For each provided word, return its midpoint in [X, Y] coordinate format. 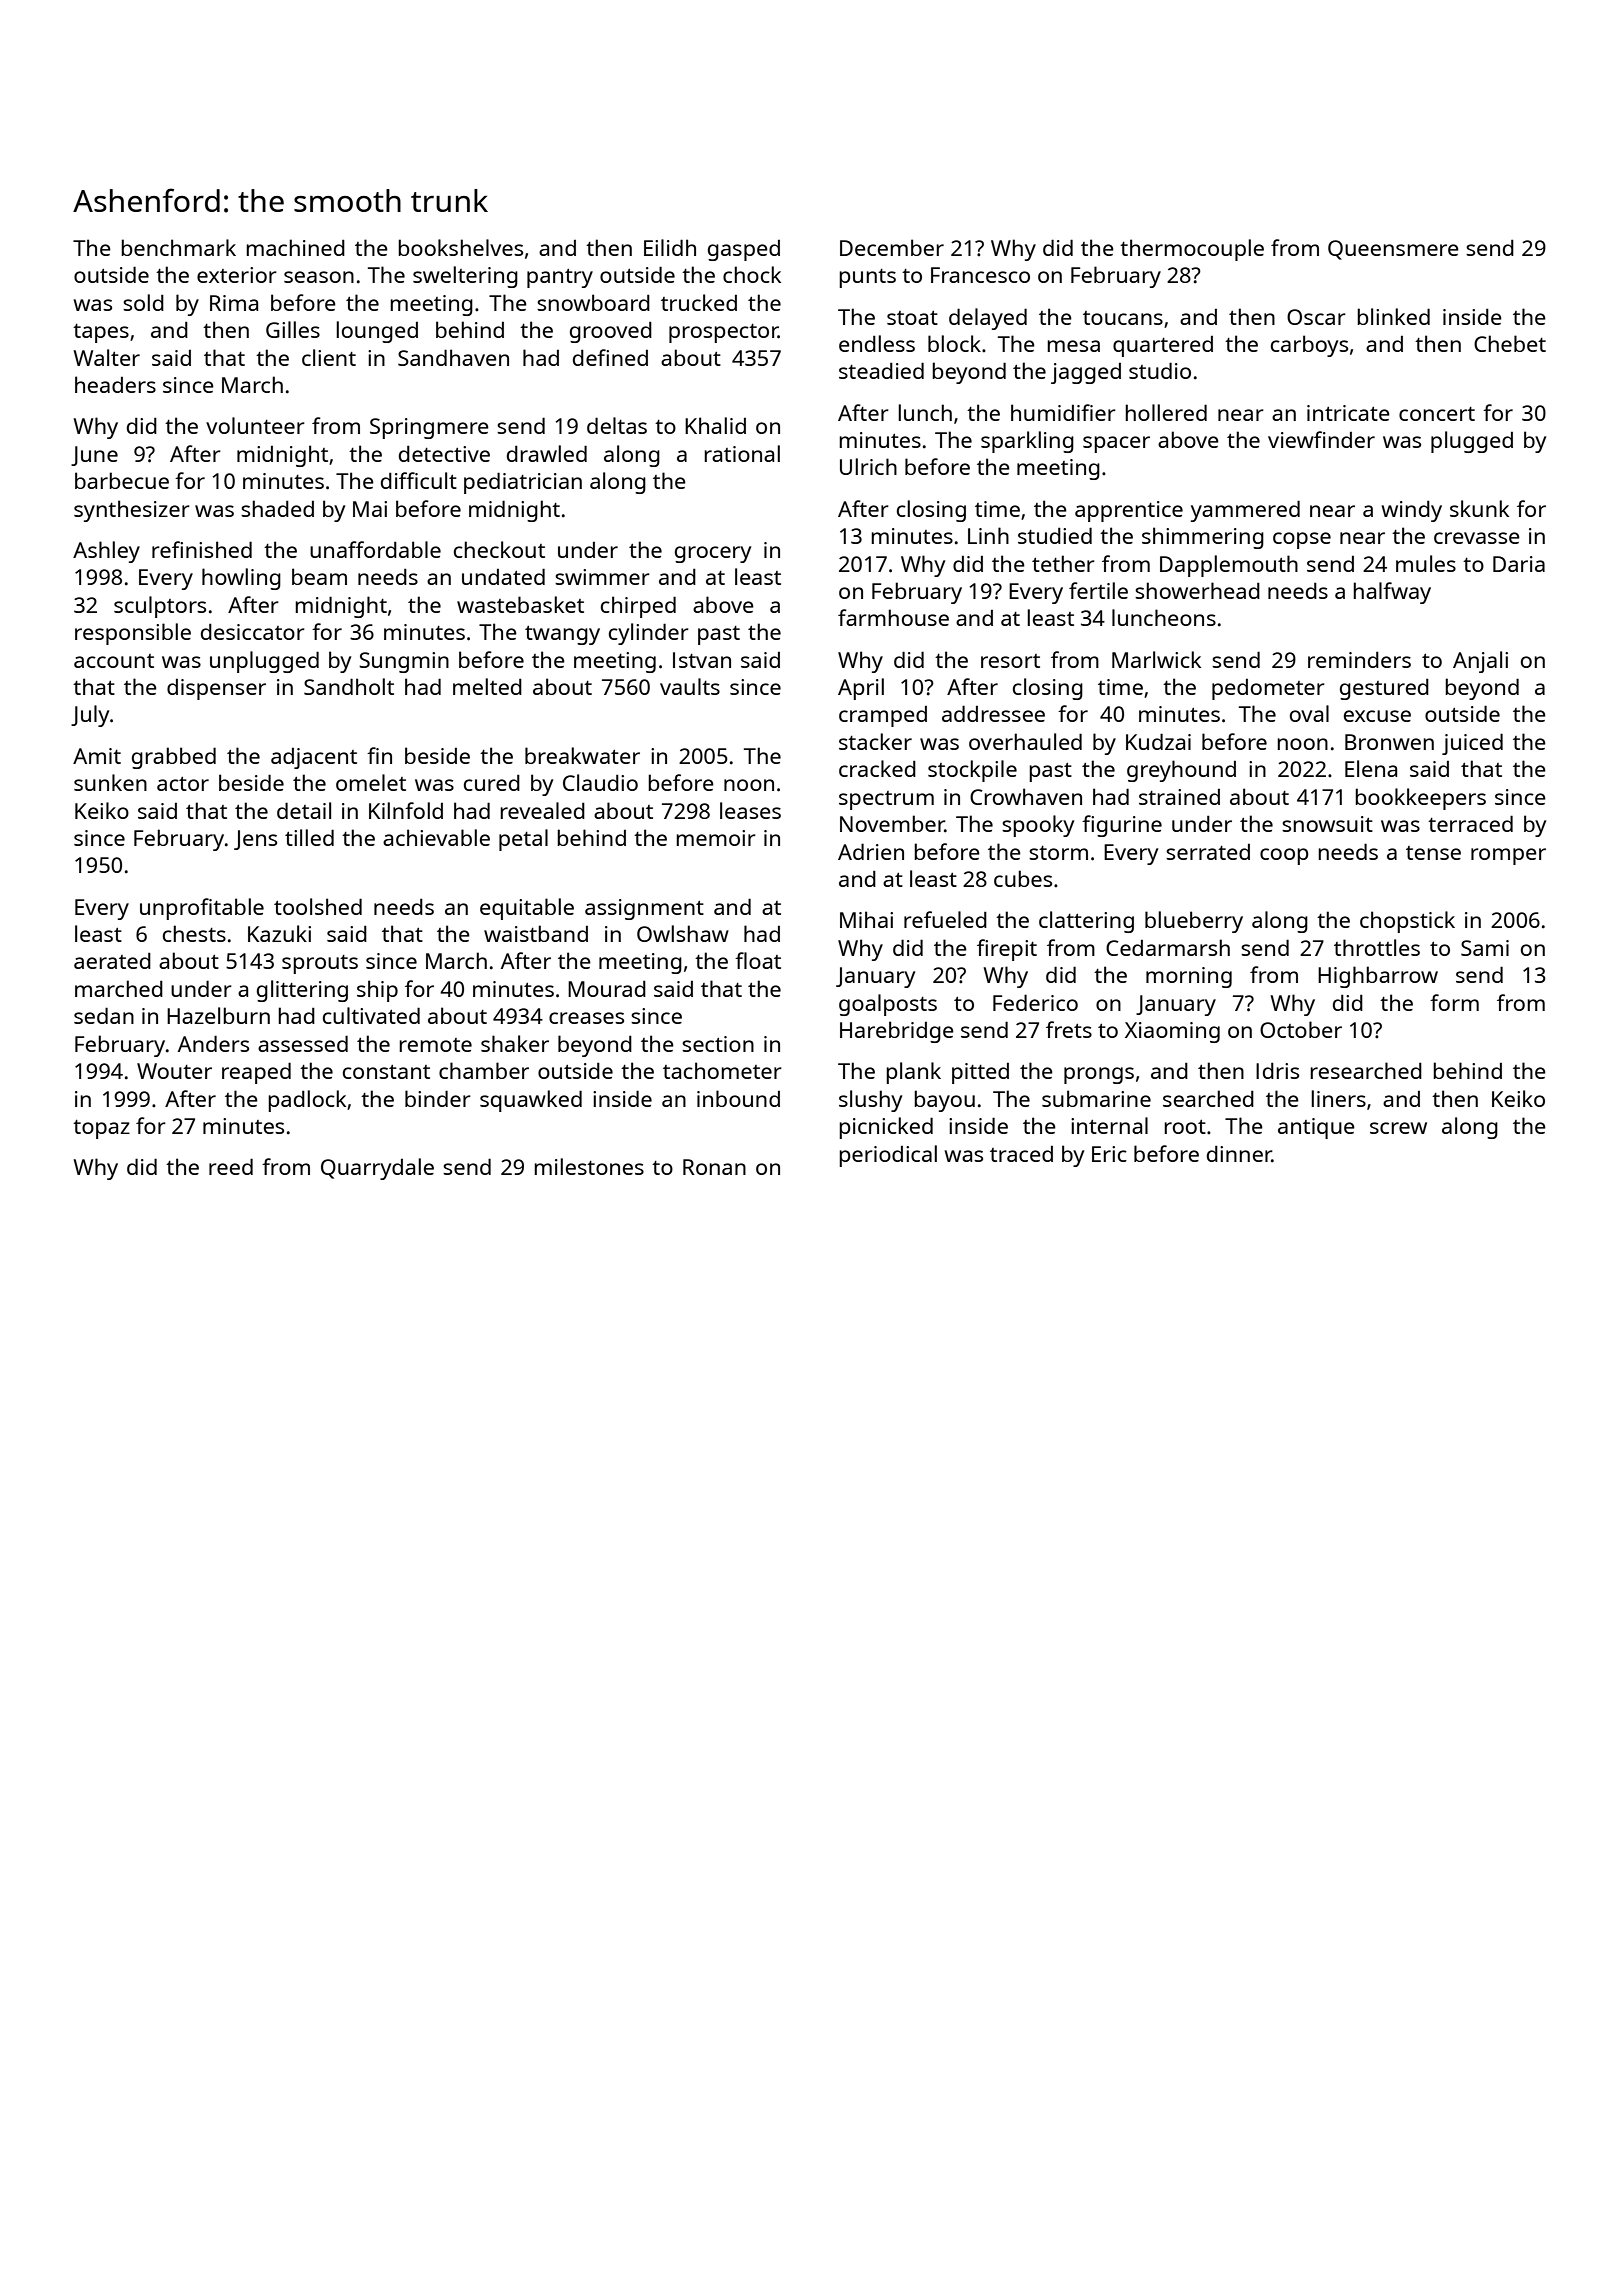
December [892, 247]
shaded [277, 508]
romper [1508, 856]
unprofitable [202, 909]
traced [1021, 1154]
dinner [1239, 1153]
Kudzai [1158, 741]
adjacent [314, 758]
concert [1437, 414]
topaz [101, 1129]
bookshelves [460, 247]
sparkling [1027, 442]
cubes [1023, 878]
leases [750, 810]
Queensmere [1393, 250]
